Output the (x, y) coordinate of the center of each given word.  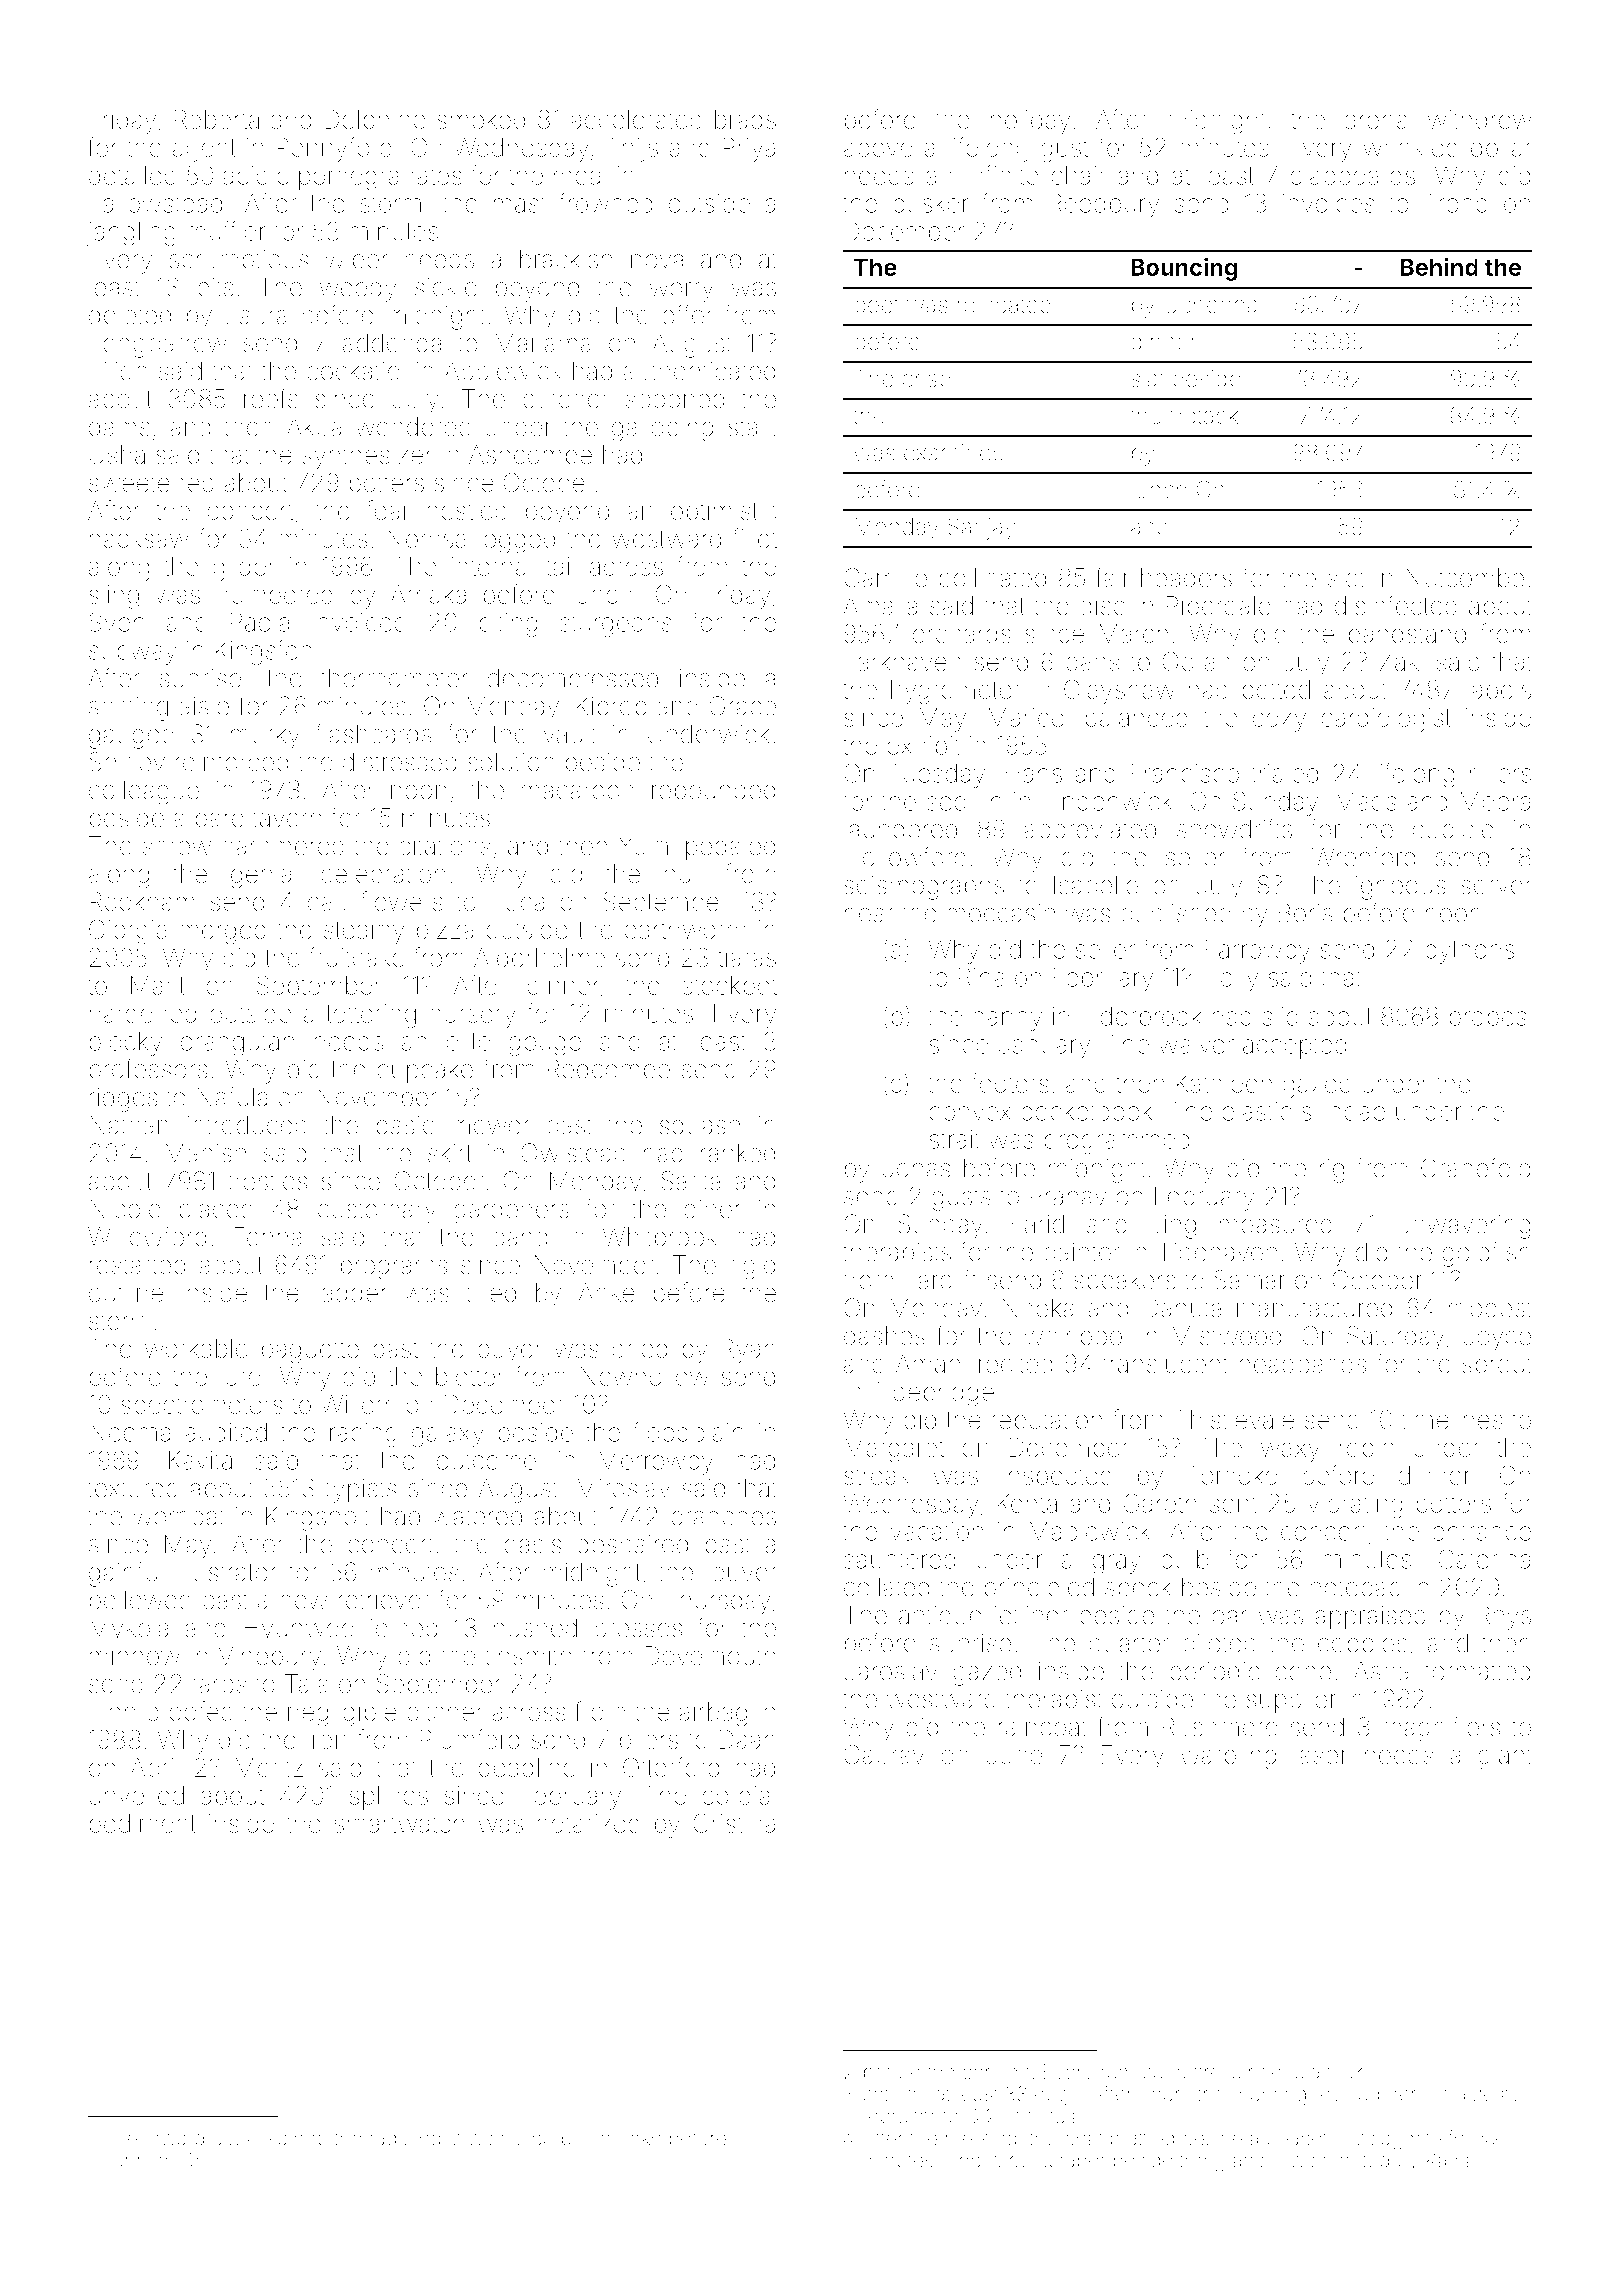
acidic (255, 175)
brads (745, 119)
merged (223, 932)
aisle (204, 706)
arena (1376, 121)
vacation (936, 1531)
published (1176, 915)
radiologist (415, 2140)
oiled (532, 2138)
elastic (1257, 1111)
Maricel (1028, 717)
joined (403, 1630)
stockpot (730, 988)
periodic (1215, 1673)
